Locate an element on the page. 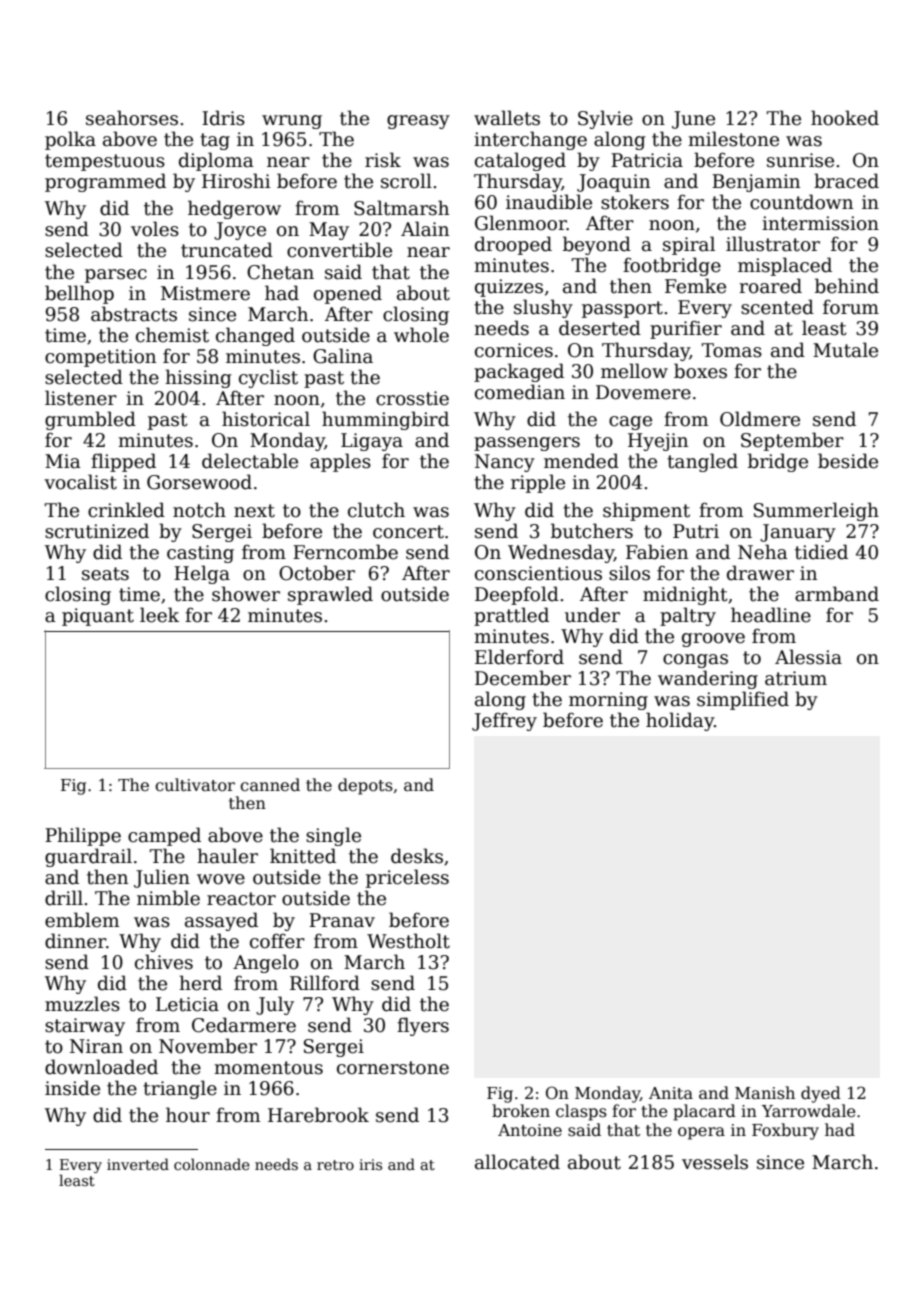  simplified is located at coordinates (743, 700).
